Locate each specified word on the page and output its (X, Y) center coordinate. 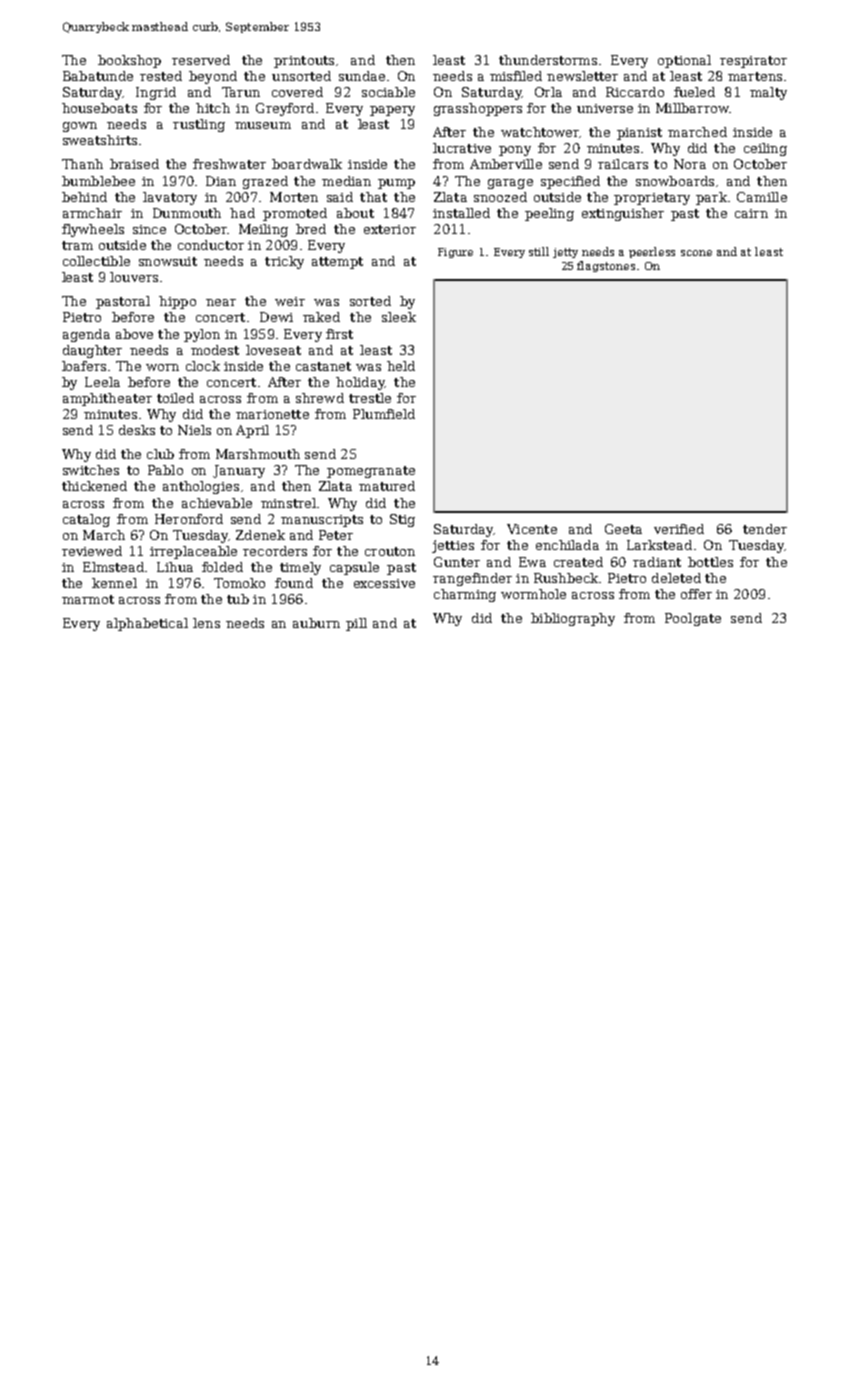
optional (684, 61)
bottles (710, 562)
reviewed (92, 551)
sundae (362, 76)
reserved (201, 60)
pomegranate (371, 472)
